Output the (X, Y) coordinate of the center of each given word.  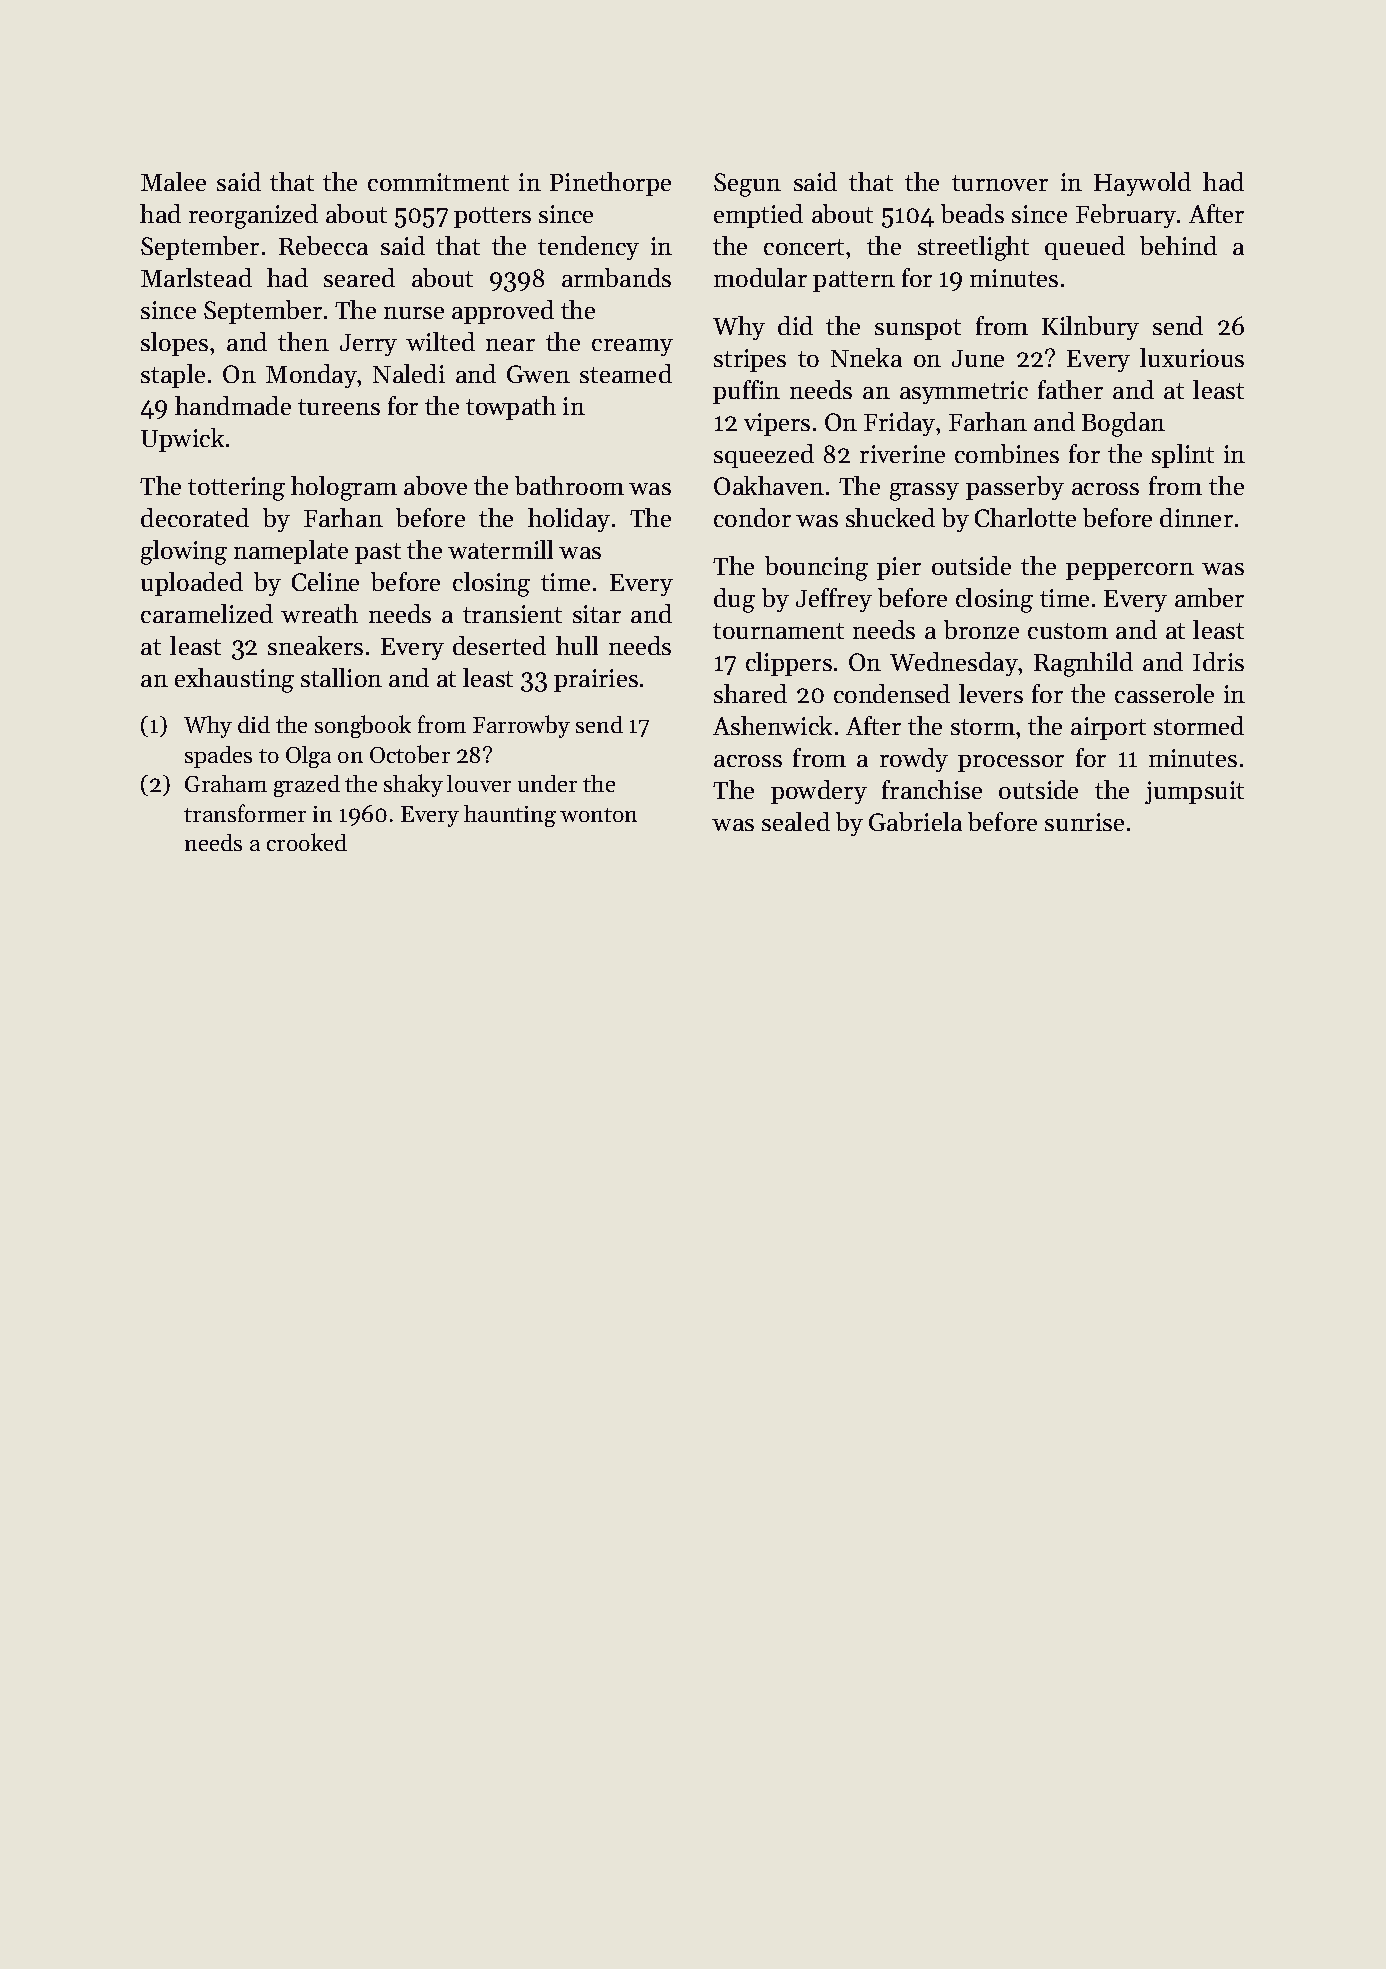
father (1070, 389)
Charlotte (1025, 517)
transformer (245, 813)
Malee (173, 181)
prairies (596, 680)
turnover (1000, 183)
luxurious (1192, 357)
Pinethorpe (610, 184)
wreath (319, 613)
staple (173, 376)
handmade (233, 405)
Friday (899, 424)
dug (734, 600)
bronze (981, 629)
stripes (750, 360)
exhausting (234, 680)
